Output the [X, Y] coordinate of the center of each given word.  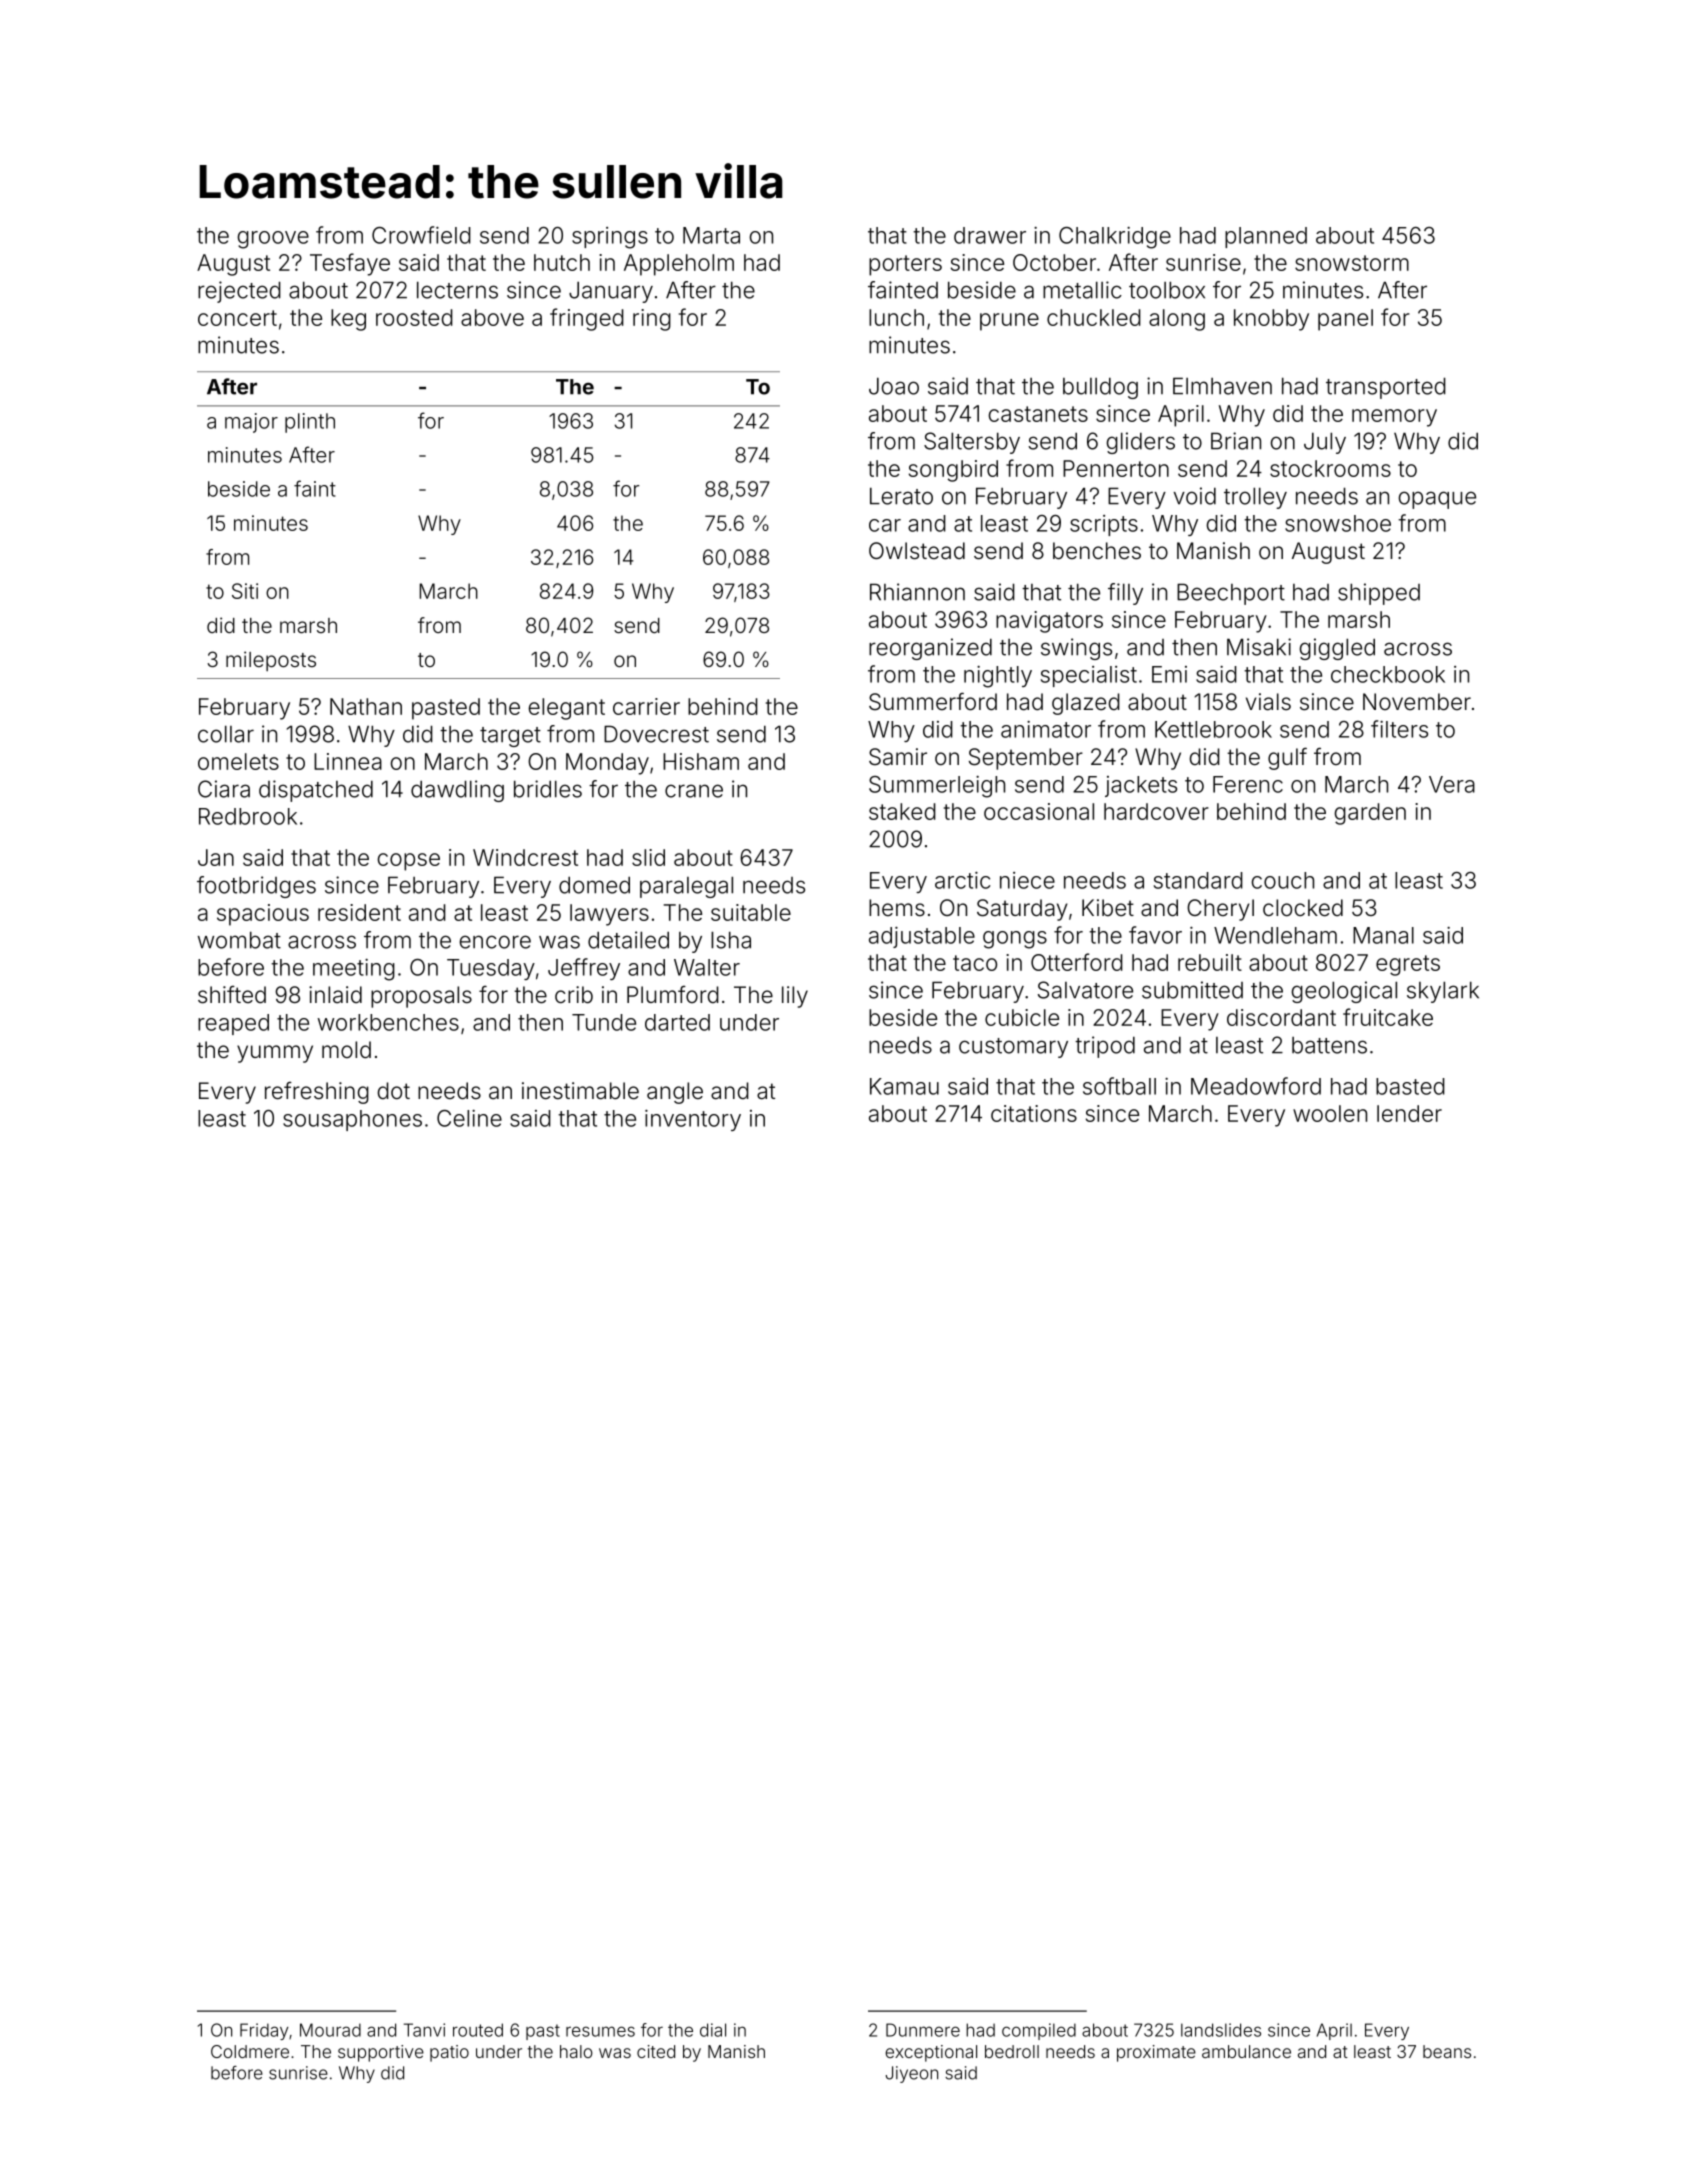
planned [1266, 237]
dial [713, 2030]
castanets [1038, 414]
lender [1409, 1113]
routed [478, 2030]
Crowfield [421, 235]
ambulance [1246, 2051]
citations [1034, 1113]
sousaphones [352, 1120]
